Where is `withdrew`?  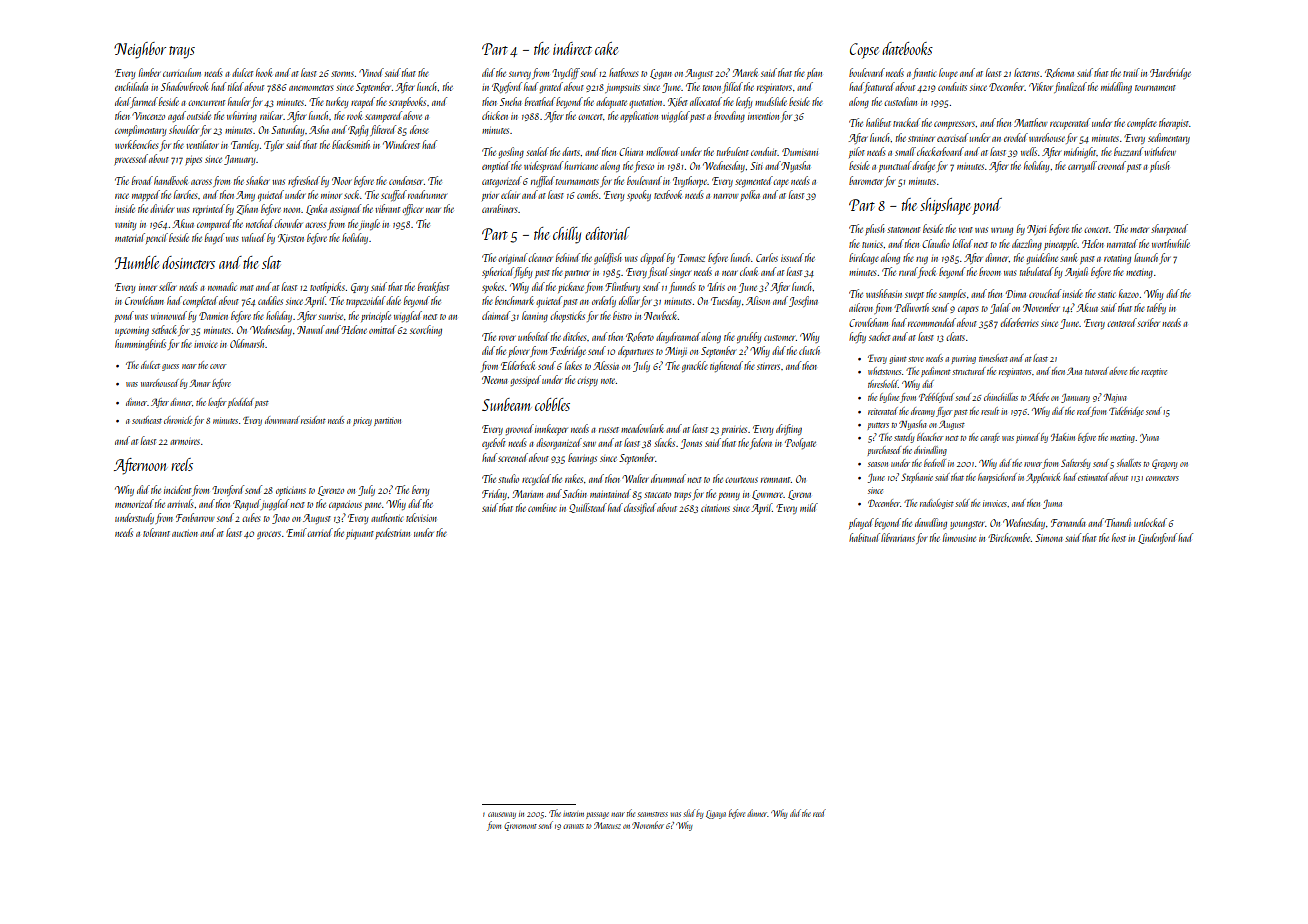 withdrew is located at coordinates (1160, 151).
